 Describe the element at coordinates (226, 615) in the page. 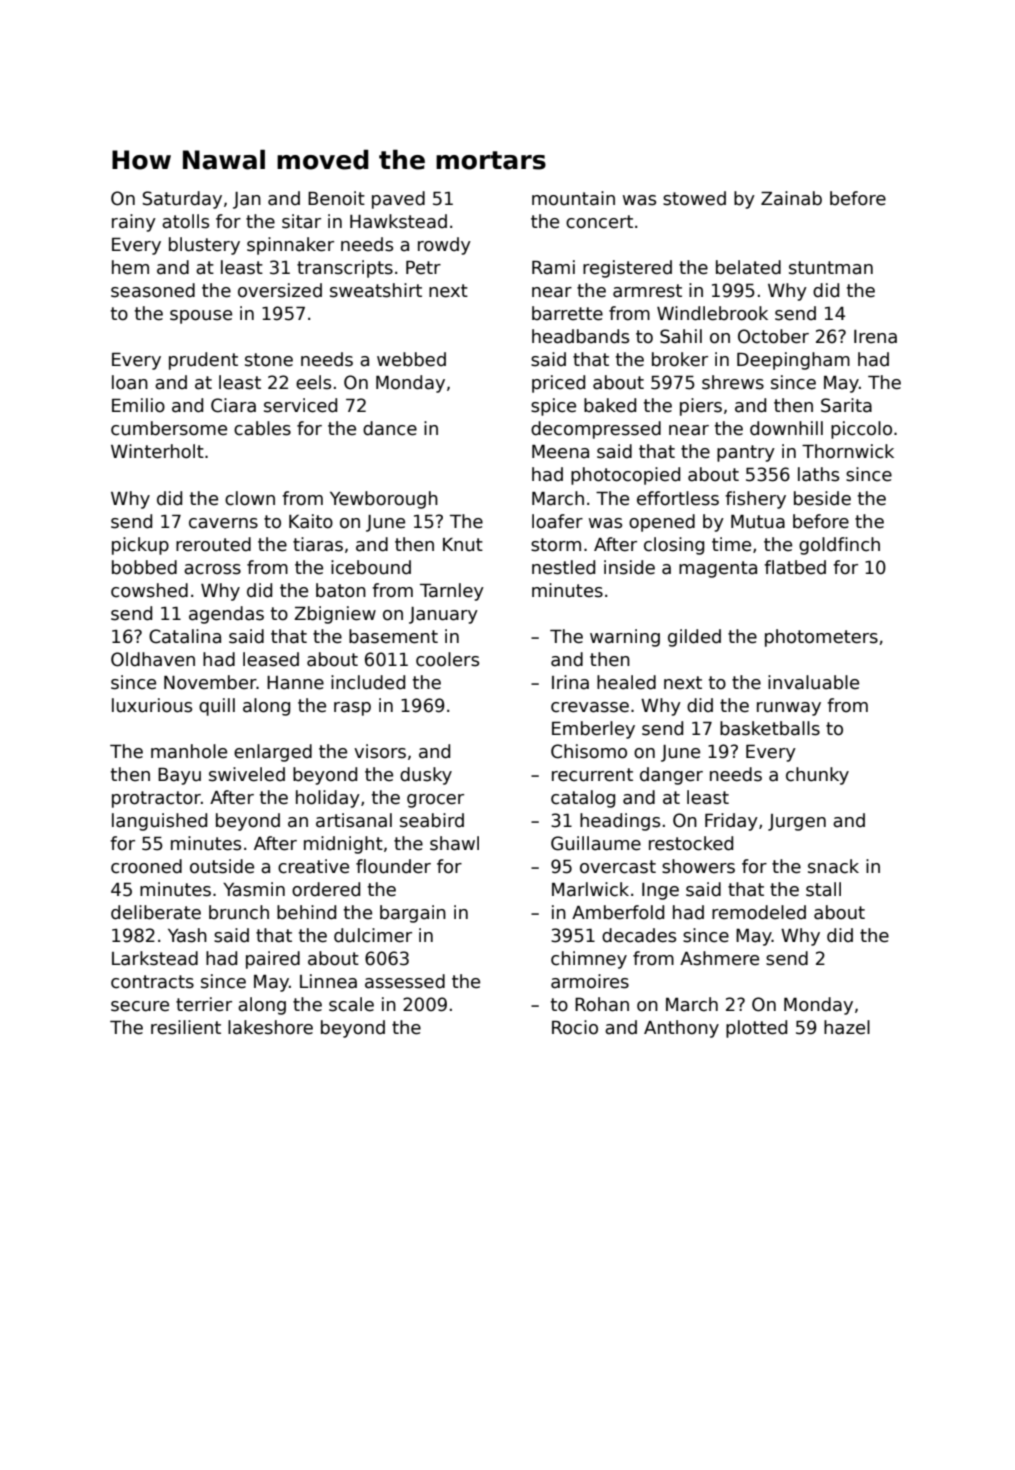

I see `agendas` at that location.
